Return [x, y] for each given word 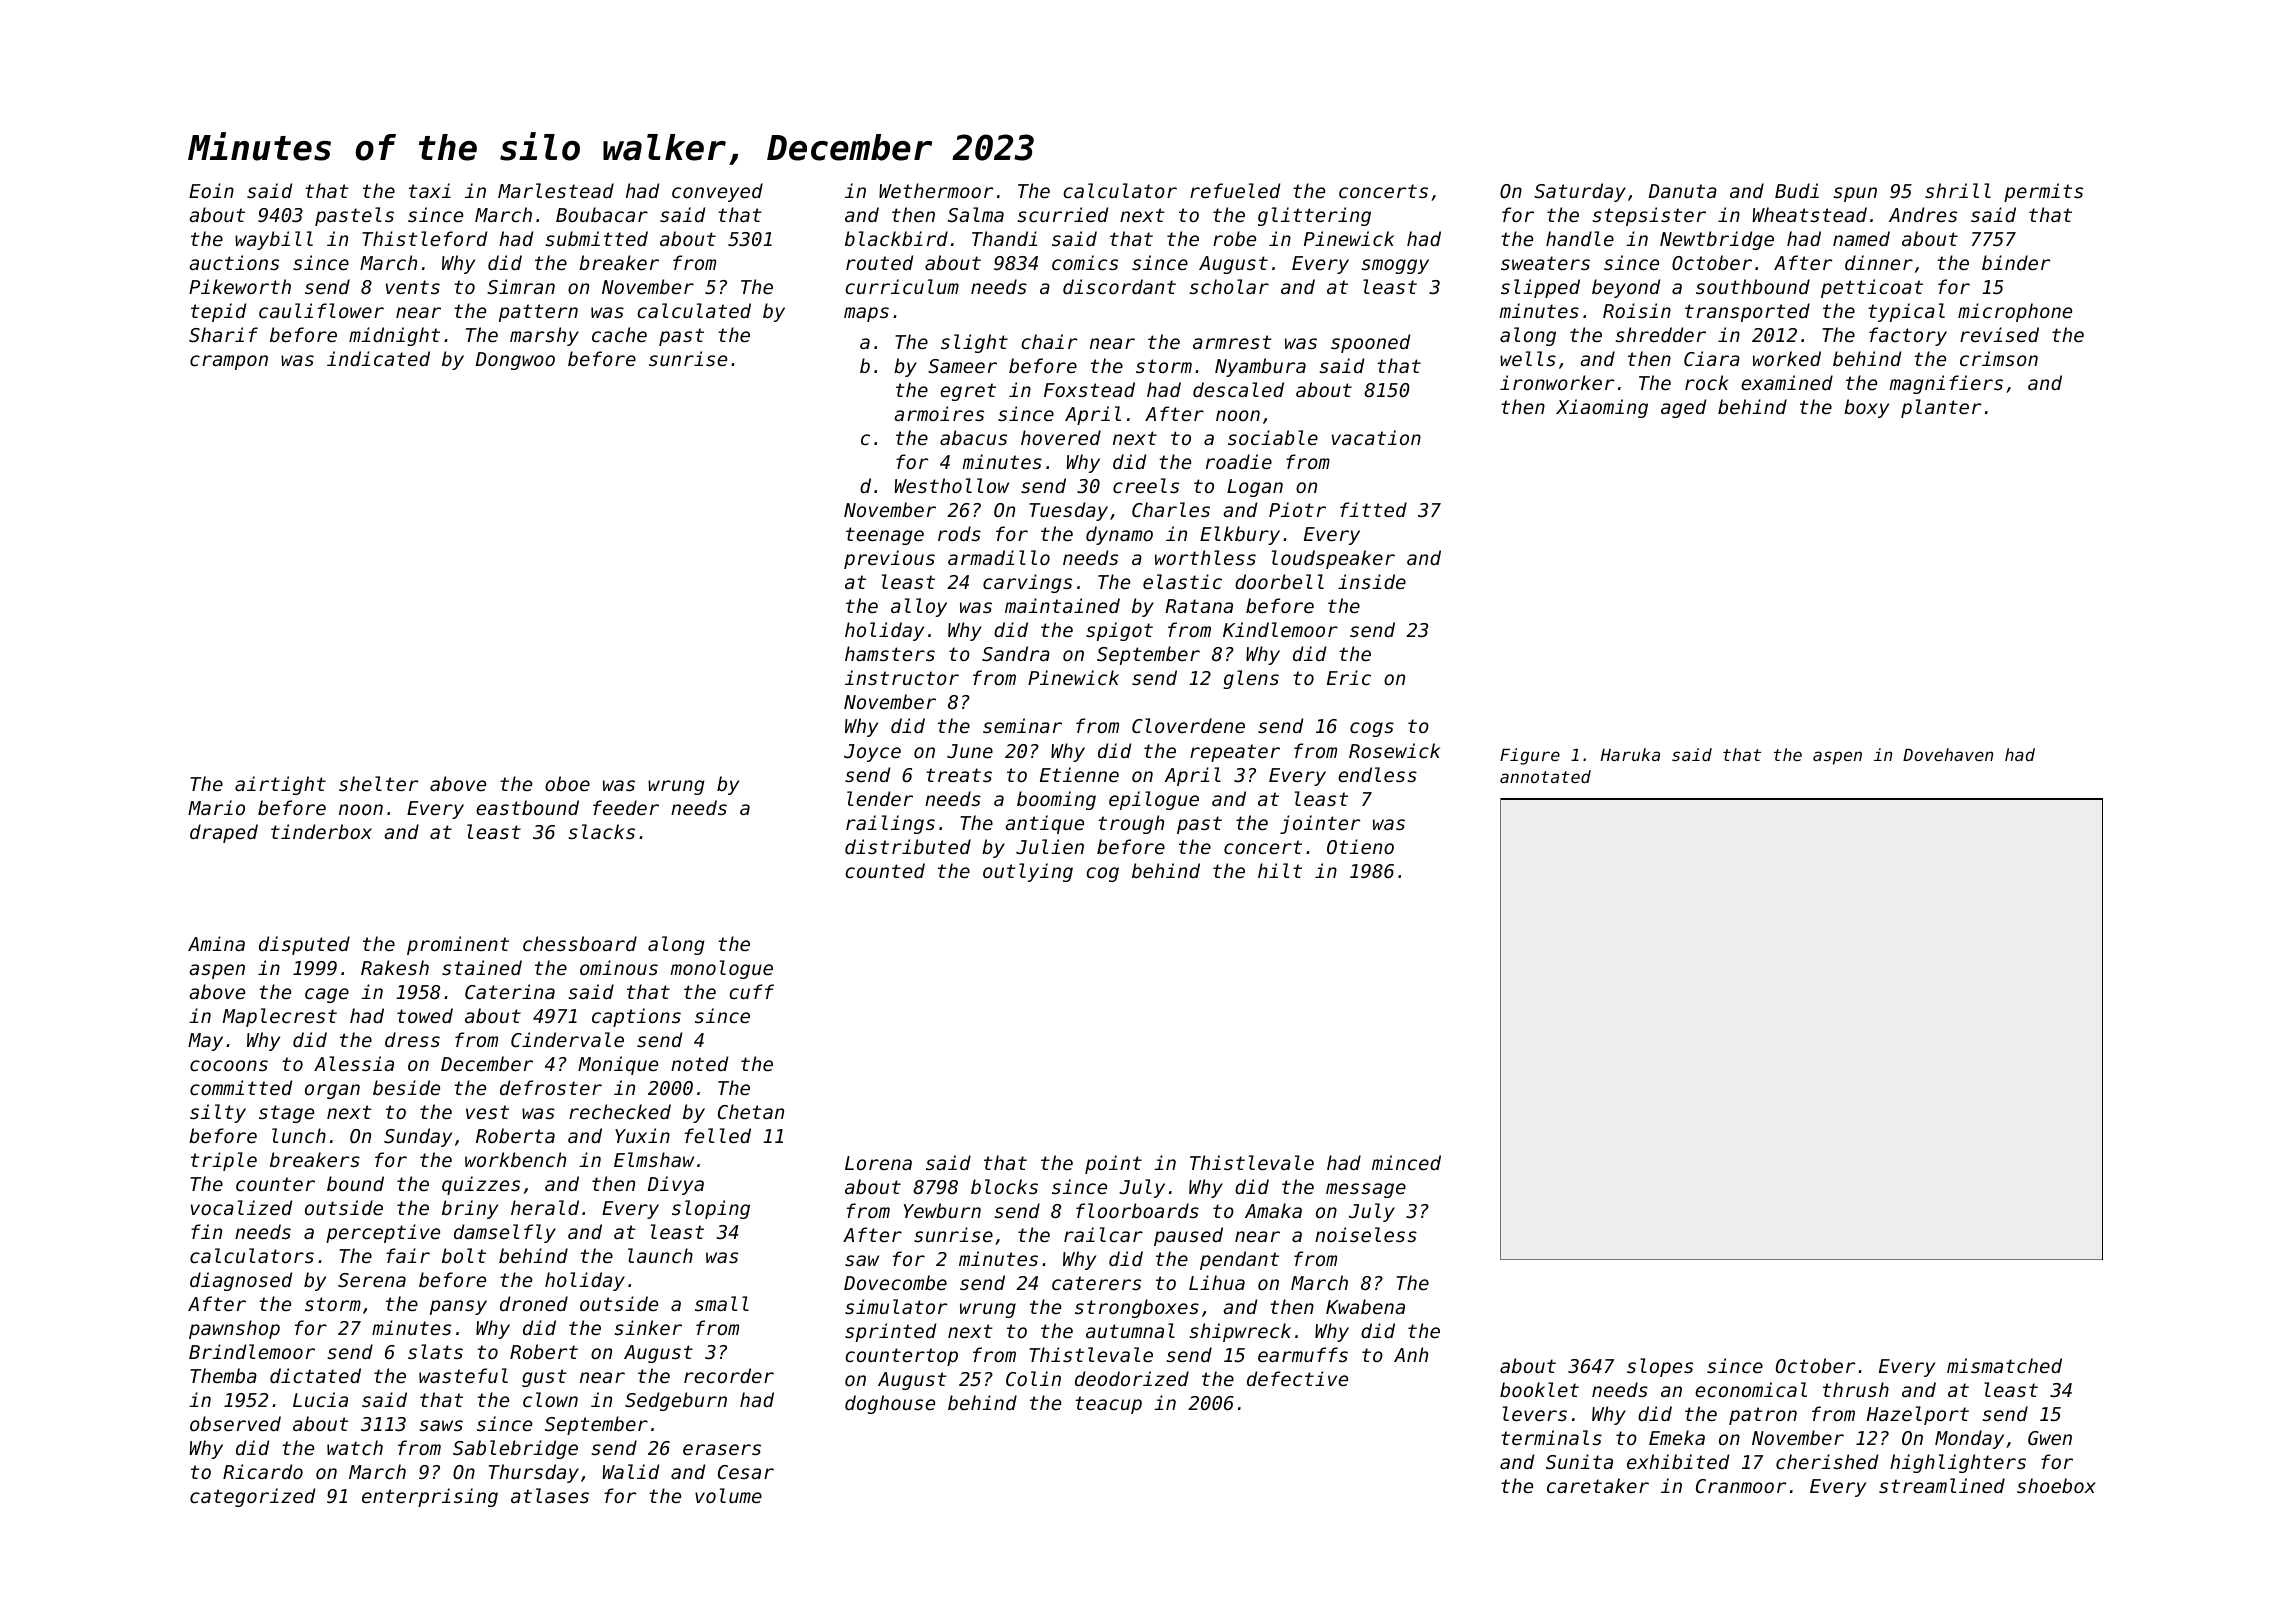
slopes [1660, 1367]
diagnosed [241, 1281]
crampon [229, 362]
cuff [751, 991]
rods [959, 533]
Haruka [1630, 754]
